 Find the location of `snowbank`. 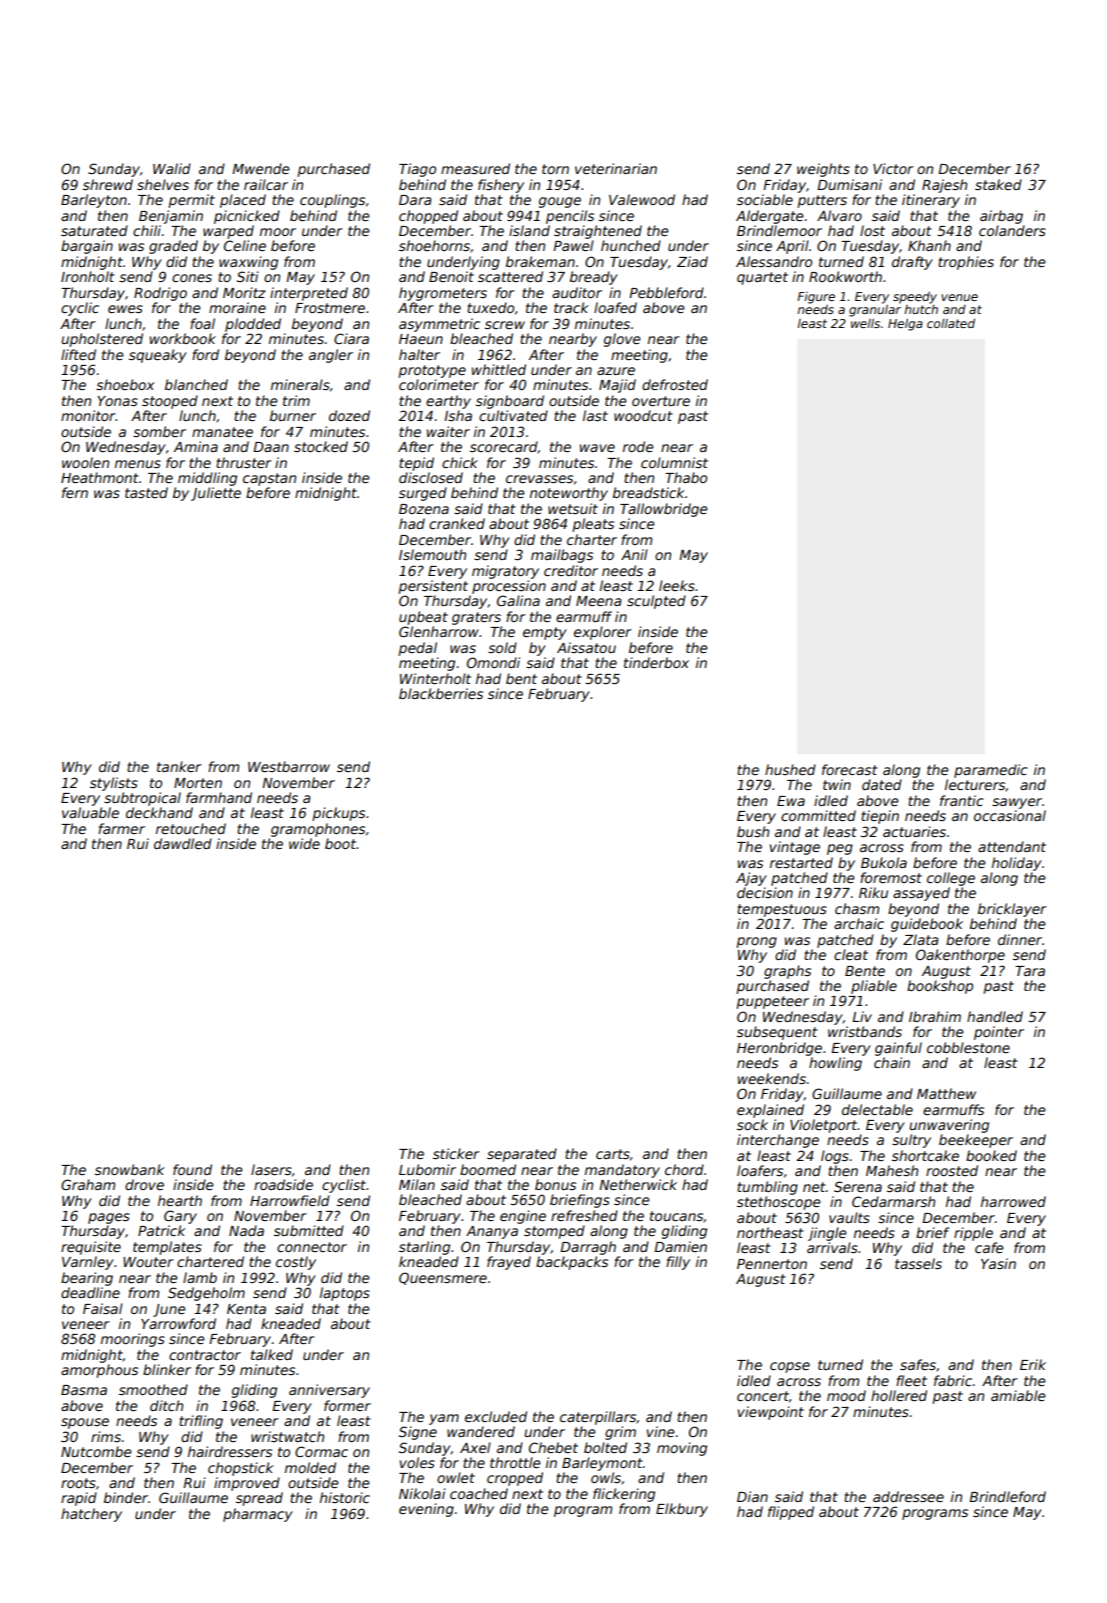

snowbank is located at coordinates (130, 1169).
